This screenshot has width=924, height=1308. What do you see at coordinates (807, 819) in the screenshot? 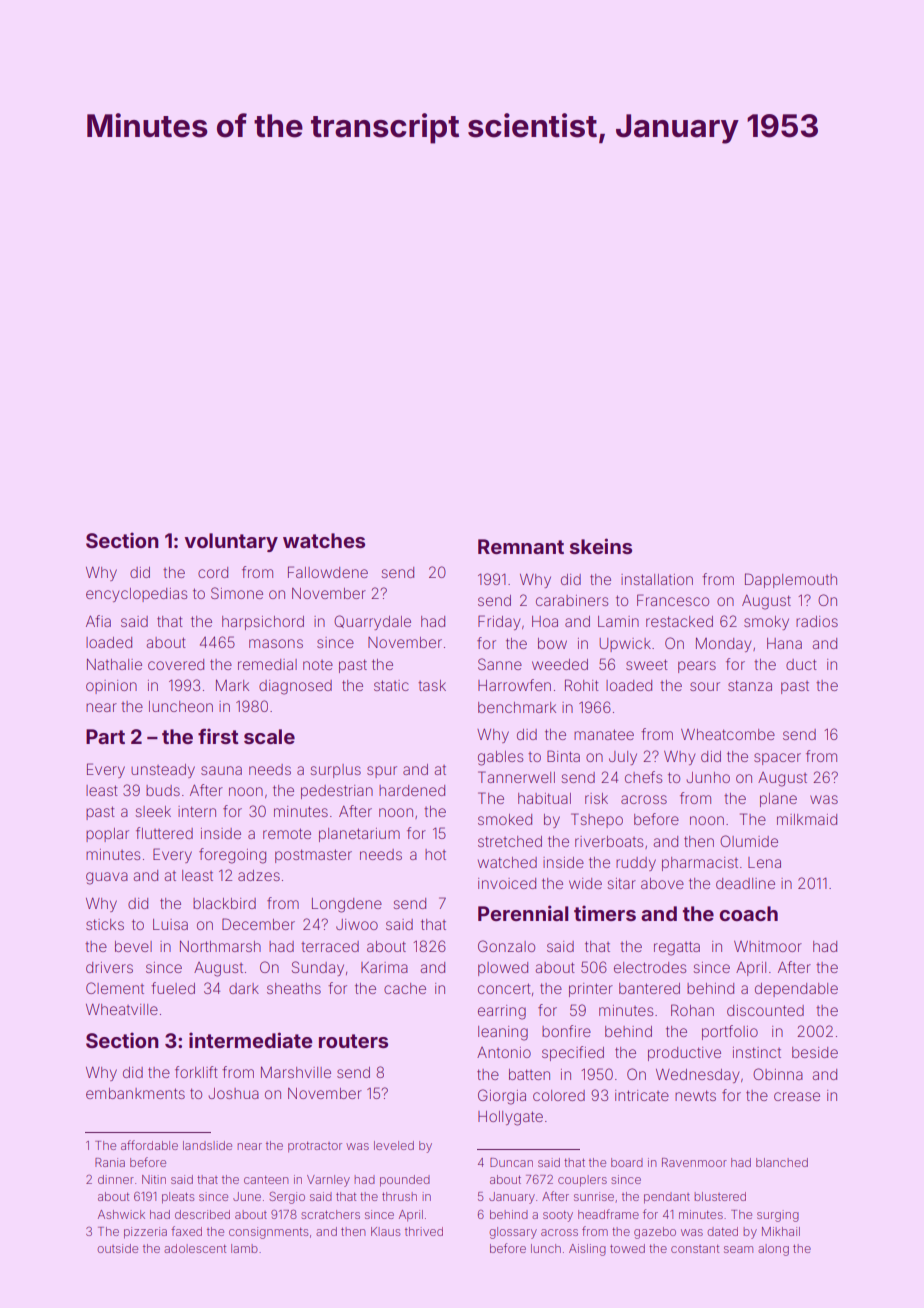
I see `milkmaid` at bounding box center [807, 819].
